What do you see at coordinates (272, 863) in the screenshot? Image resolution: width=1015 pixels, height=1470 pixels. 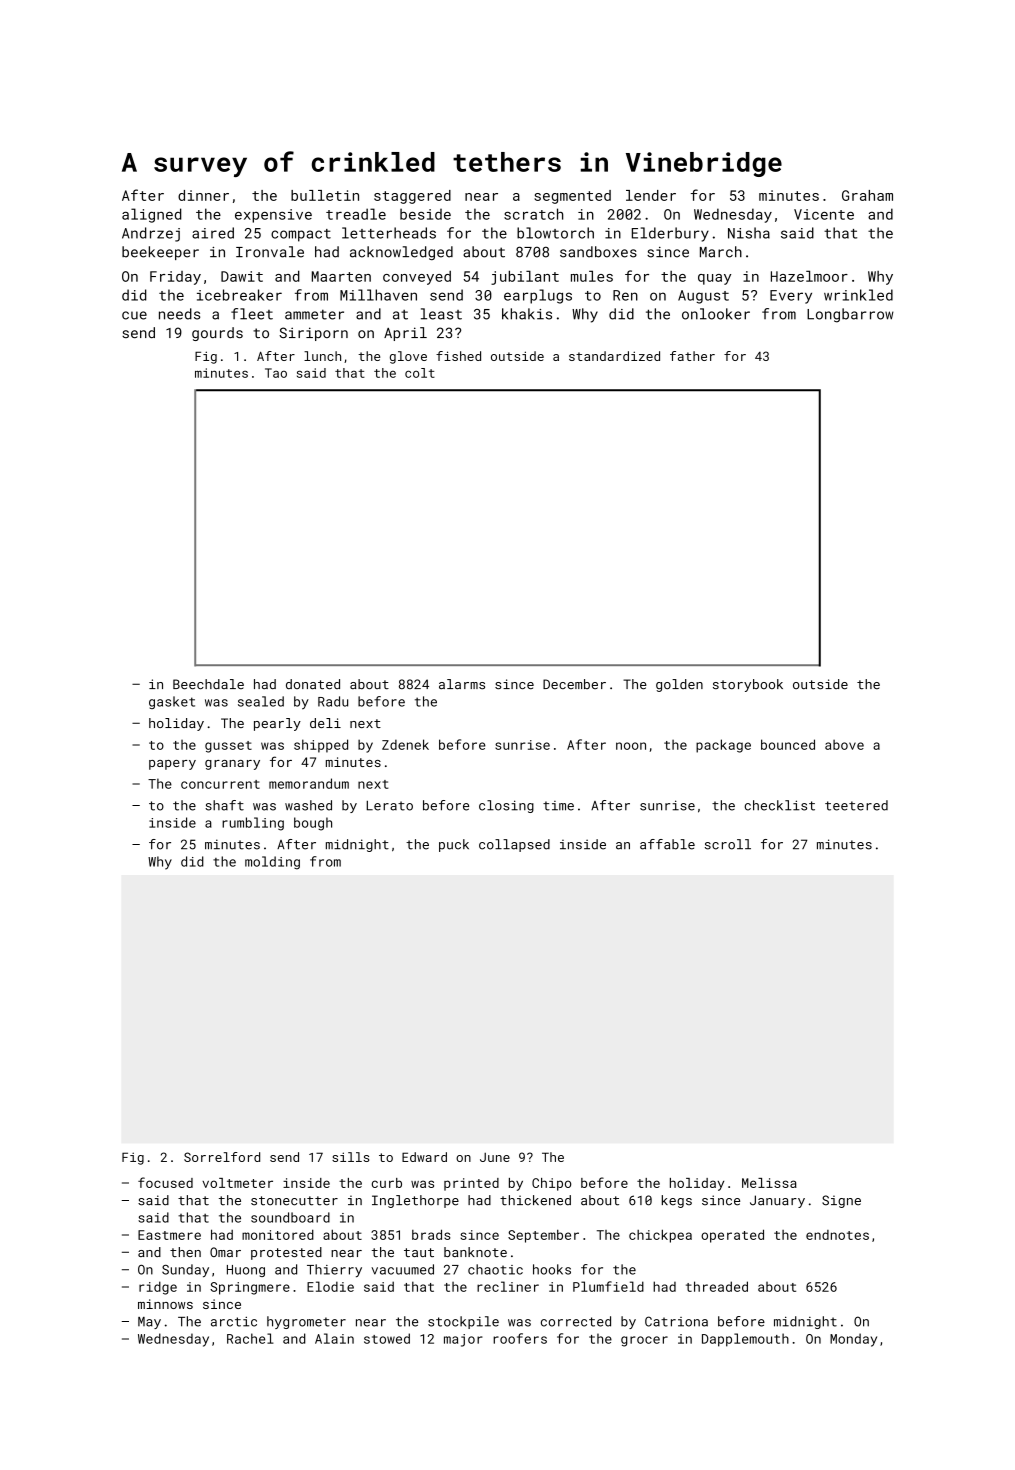 I see `molding` at bounding box center [272, 863].
